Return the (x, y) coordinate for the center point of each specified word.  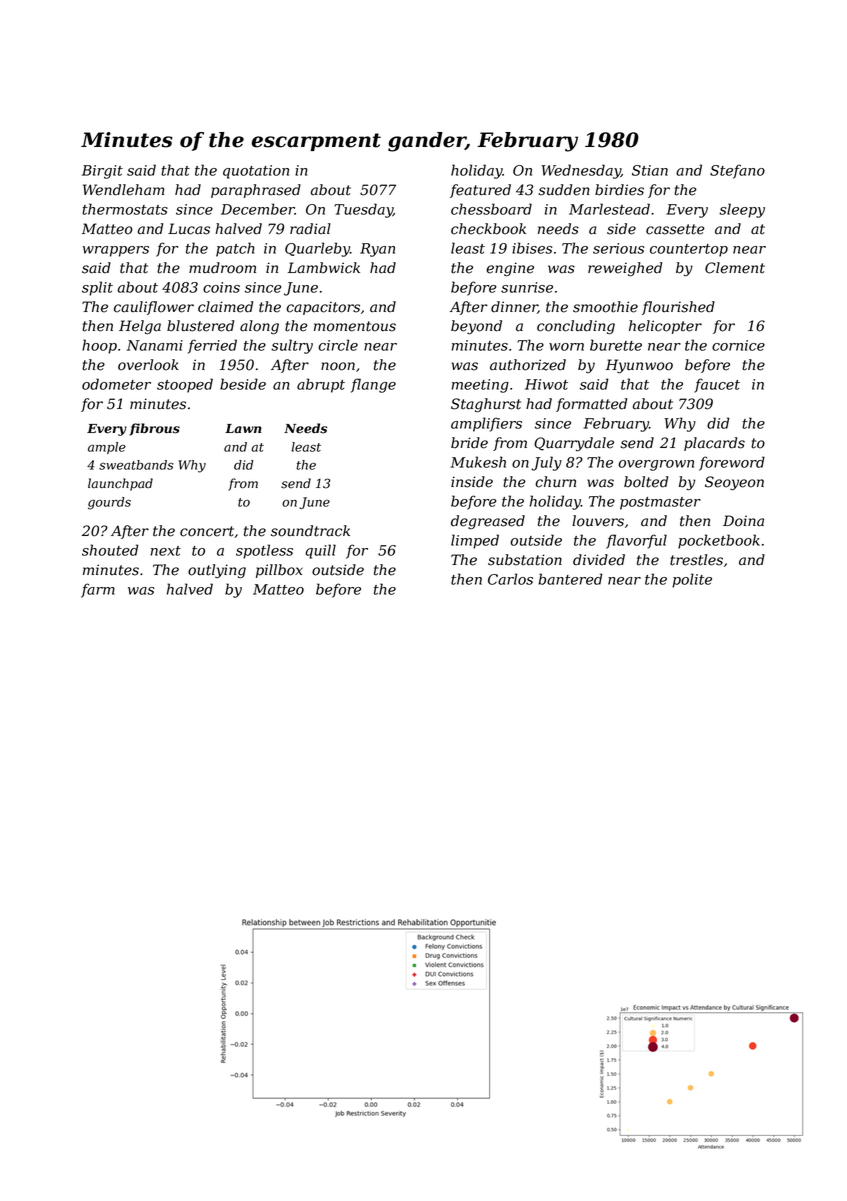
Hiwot (546, 384)
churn (555, 482)
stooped (185, 385)
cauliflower (154, 308)
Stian (650, 170)
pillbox (279, 571)
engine (510, 269)
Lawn (243, 428)
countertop (689, 250)
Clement (735, 268)
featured (480, 191)
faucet (717, 385)
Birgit (102, 172)
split (97, 288)
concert (207, 531)
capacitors (323, 308)
